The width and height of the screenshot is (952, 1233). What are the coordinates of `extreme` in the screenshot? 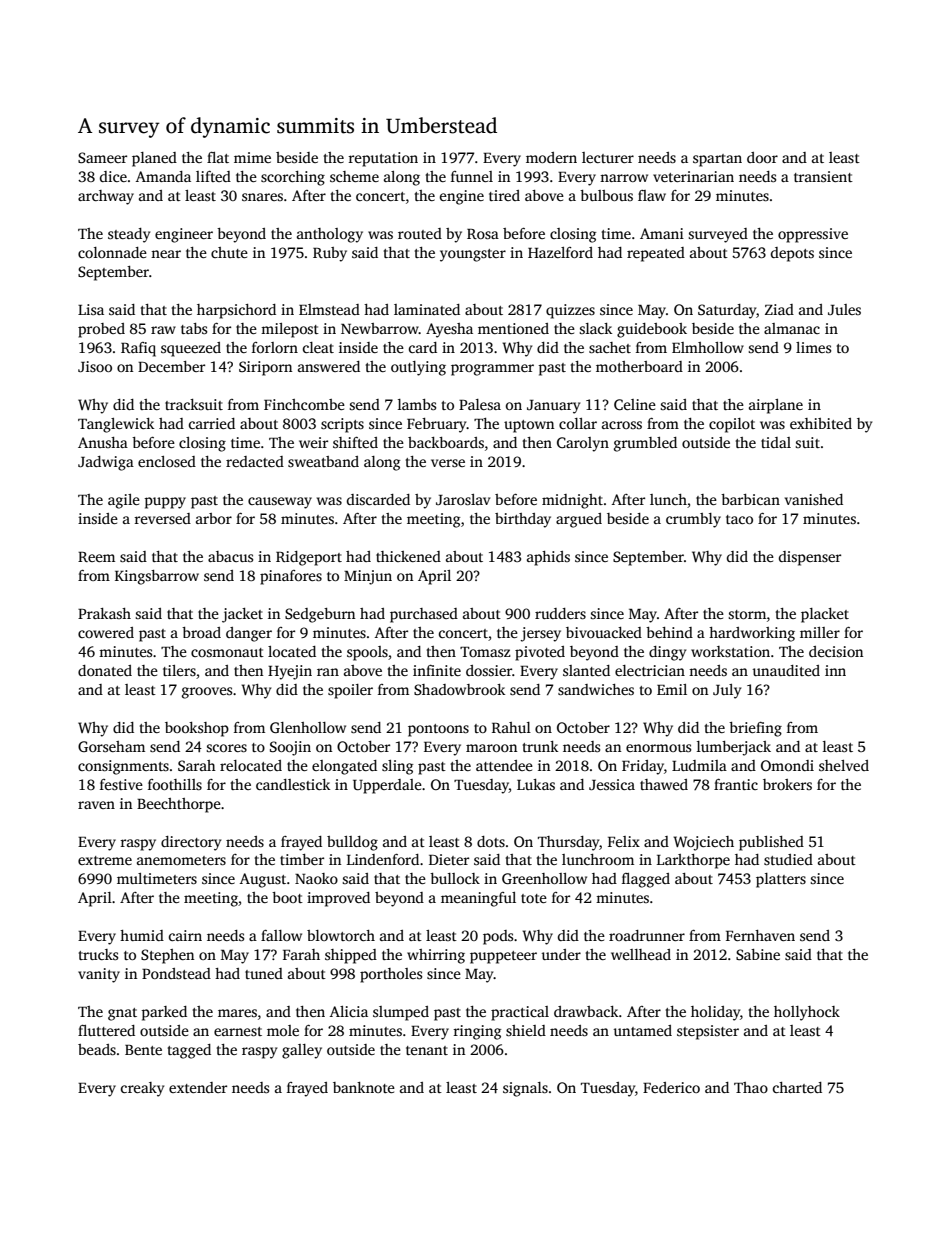 It's located at (105, 860).
